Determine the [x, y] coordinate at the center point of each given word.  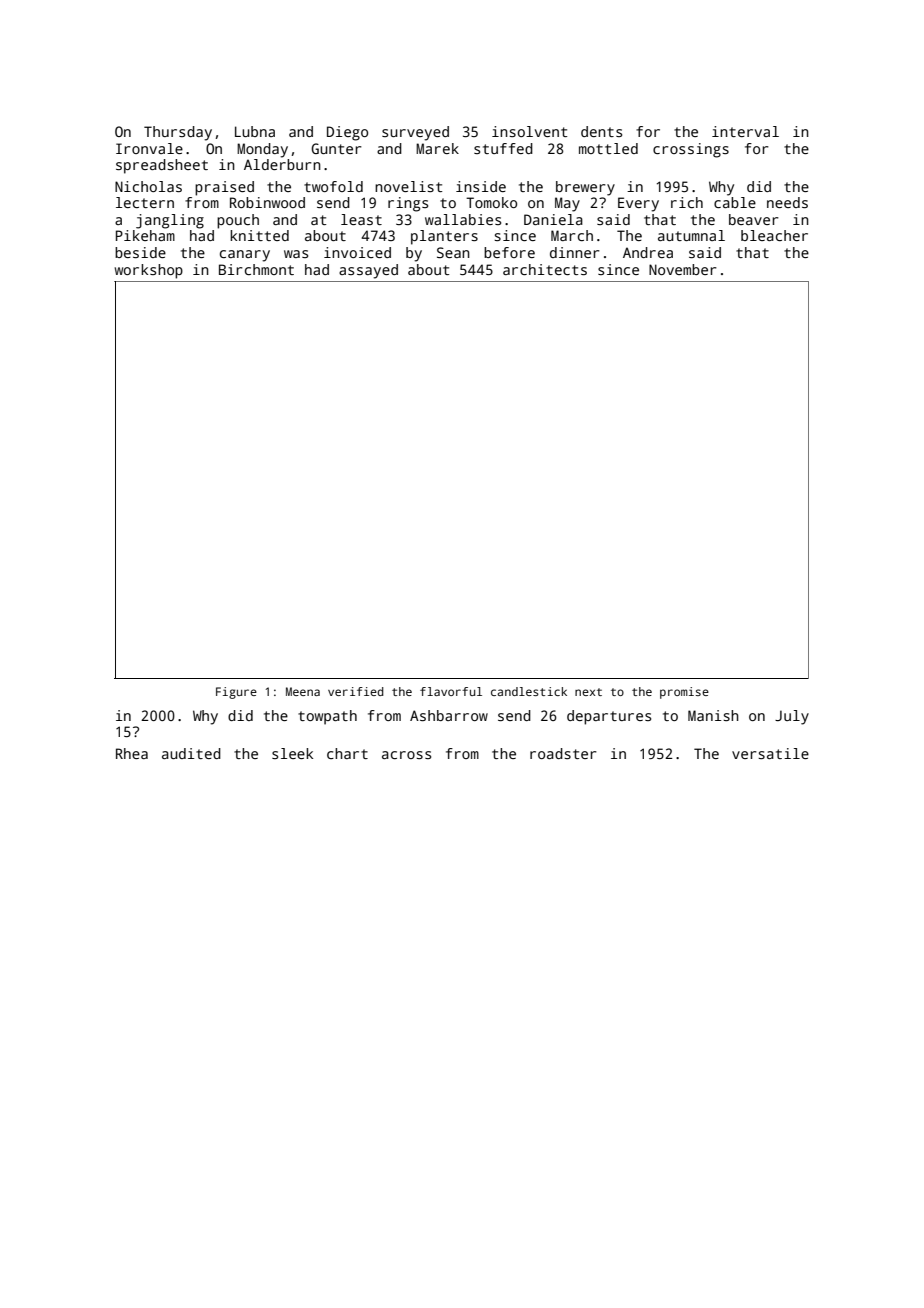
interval [745, 131]
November [683, 269]
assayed [368, 271]
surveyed [415, 133]
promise [684, 693]
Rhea [132, 753]
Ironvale [149, 148]
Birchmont [256, 269]
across [406, 755]
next [588, 692]
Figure [236, 693]
